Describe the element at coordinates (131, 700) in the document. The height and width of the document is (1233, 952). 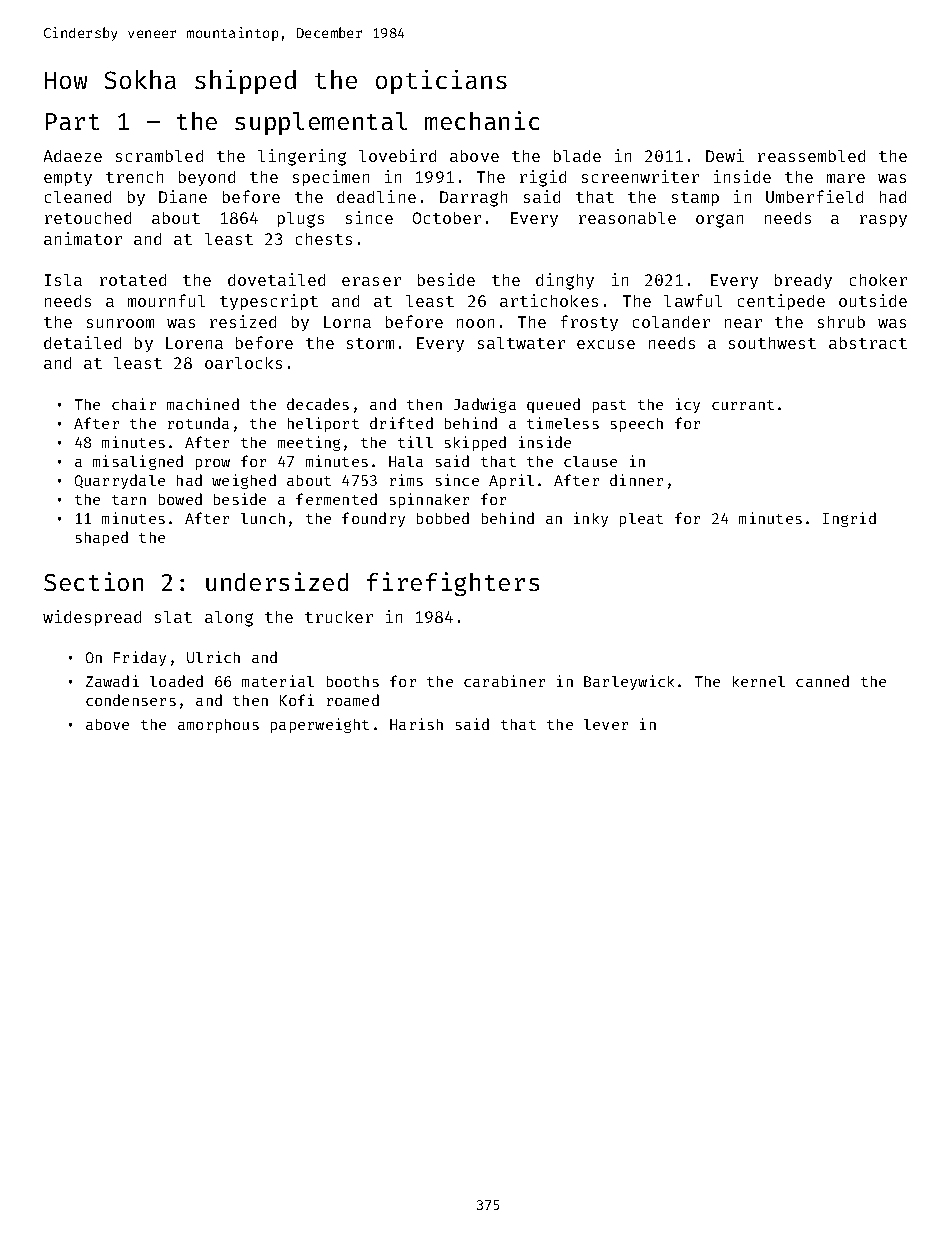
I see `condensers` at that location.
